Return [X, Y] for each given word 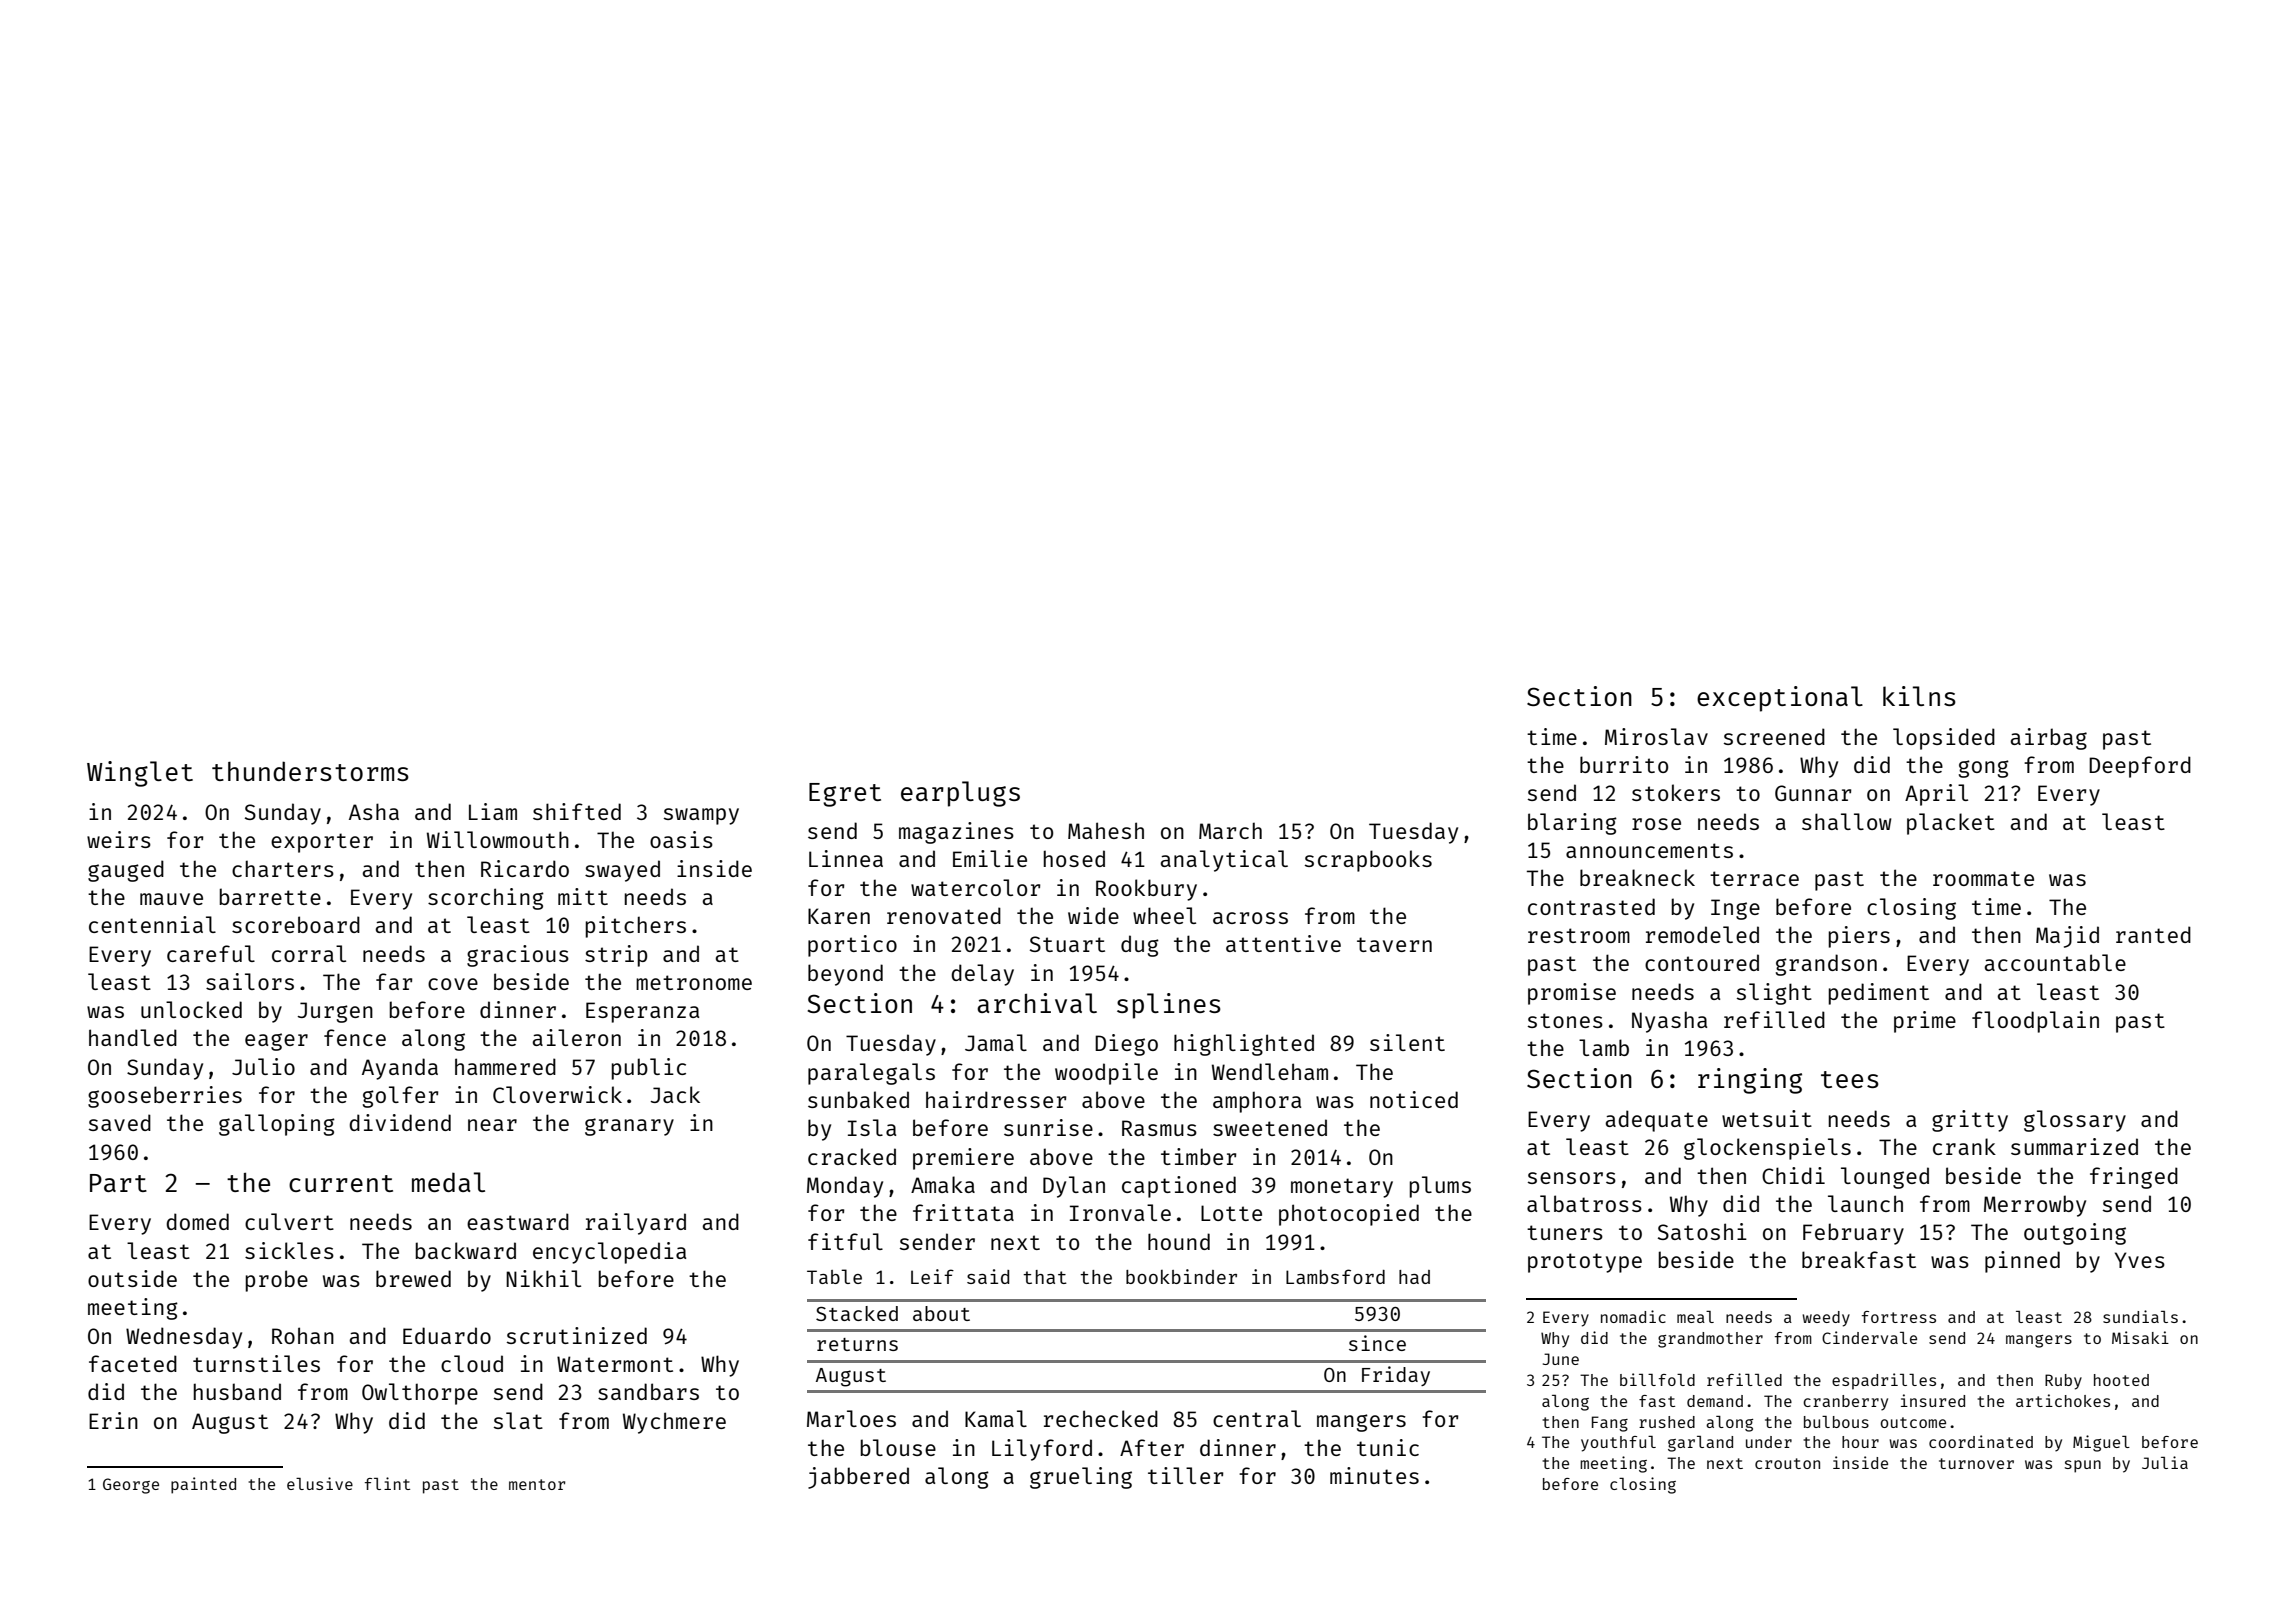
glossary [2075, 1121]
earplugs [960, 794]
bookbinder [1181, 1276]
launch [1865, 1203]
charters [283, 869]
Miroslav [1656, 736]
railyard [636, 1224]
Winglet [140, 774]
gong [1984, 769]
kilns [1919, 696]
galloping [277, 1125]
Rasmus [1159, 1128]
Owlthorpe [420, 1394]
